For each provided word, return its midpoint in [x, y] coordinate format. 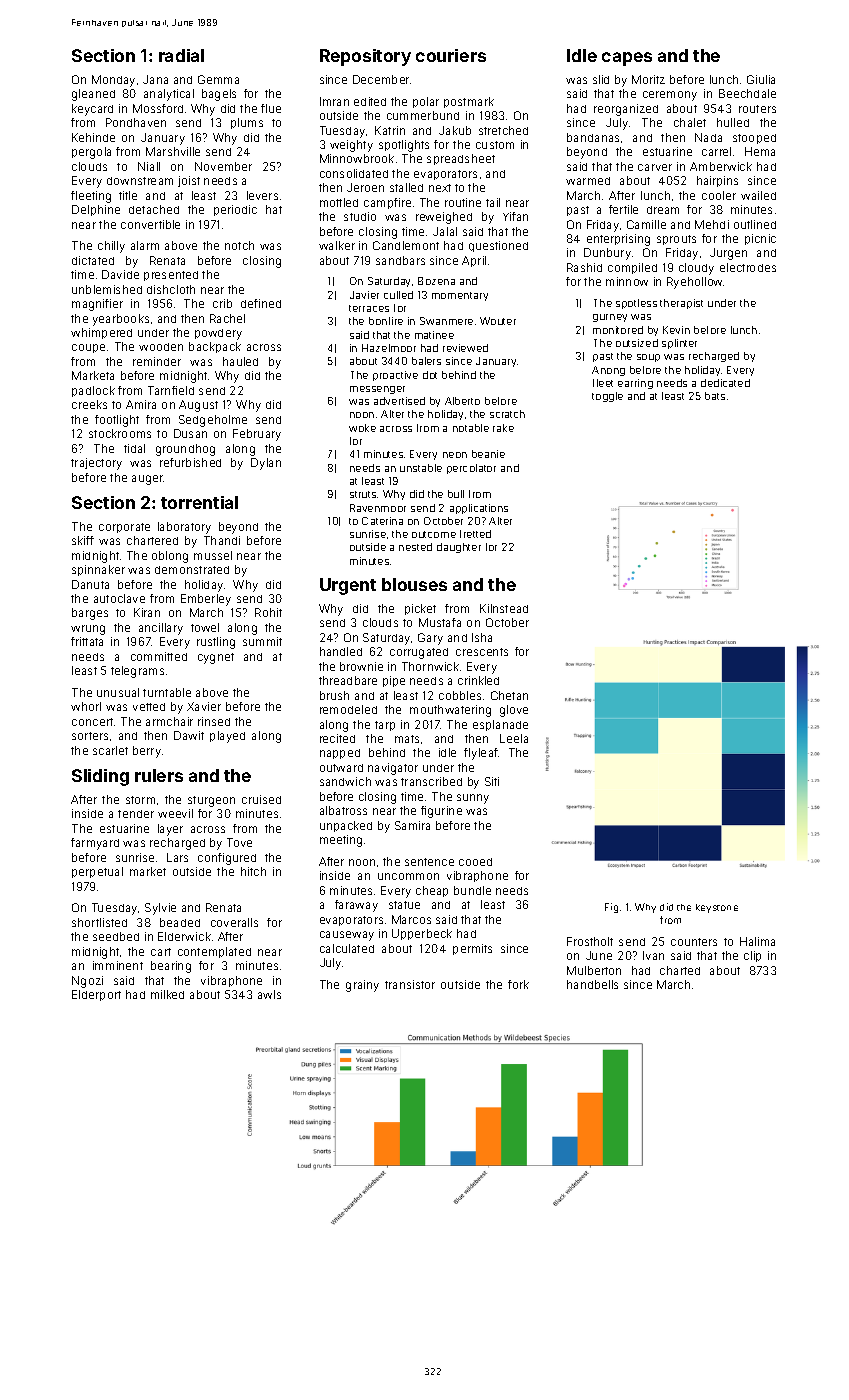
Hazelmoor [389, 348]
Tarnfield [171, 390]
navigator [393, 769]
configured [227, 859]
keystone [717, 908]
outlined [755, 224]
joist [189, 181]
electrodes [748, 267]
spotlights [404, 146]
